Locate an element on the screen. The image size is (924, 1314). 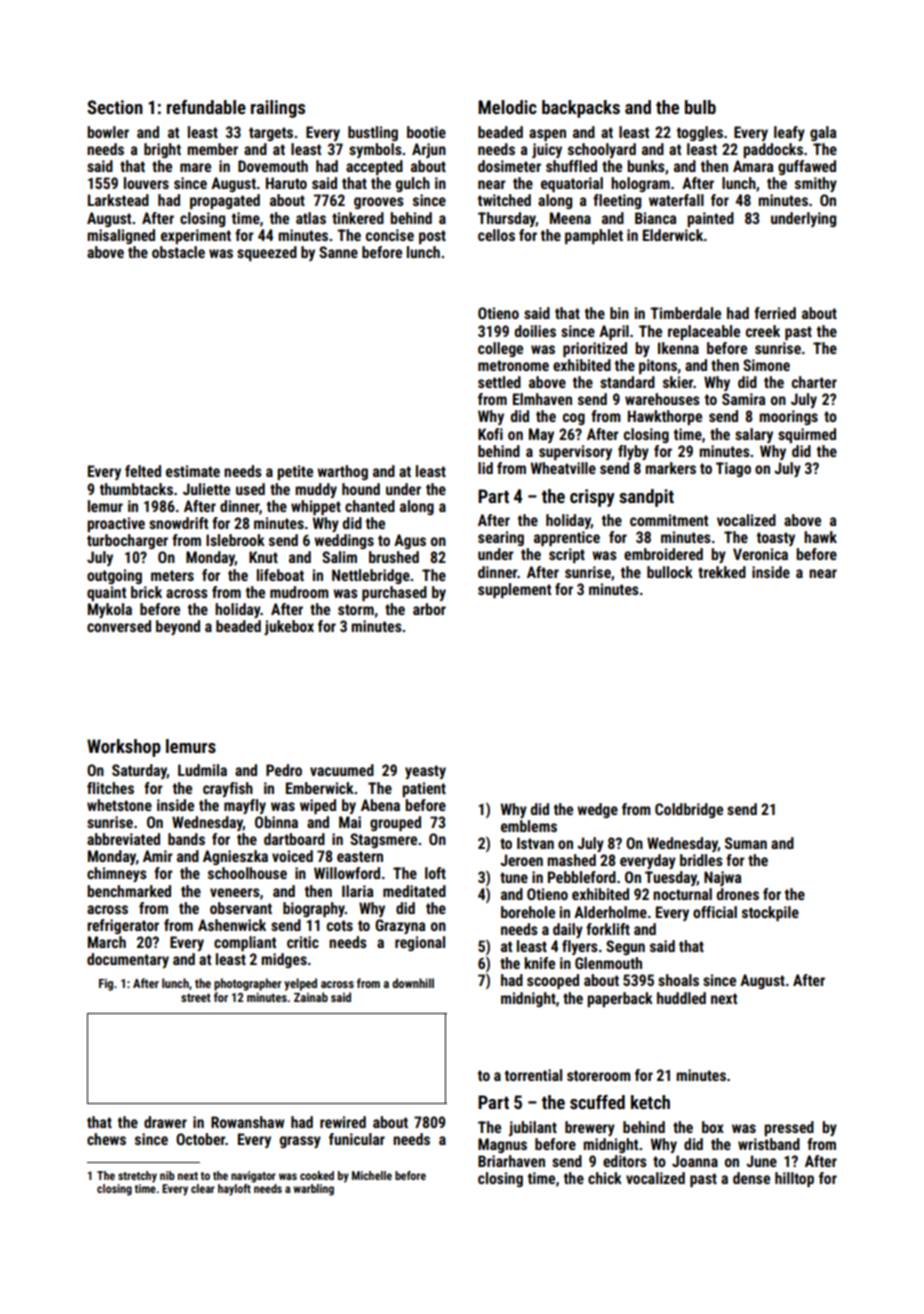
clear is located at coordinates (203, 1188).
